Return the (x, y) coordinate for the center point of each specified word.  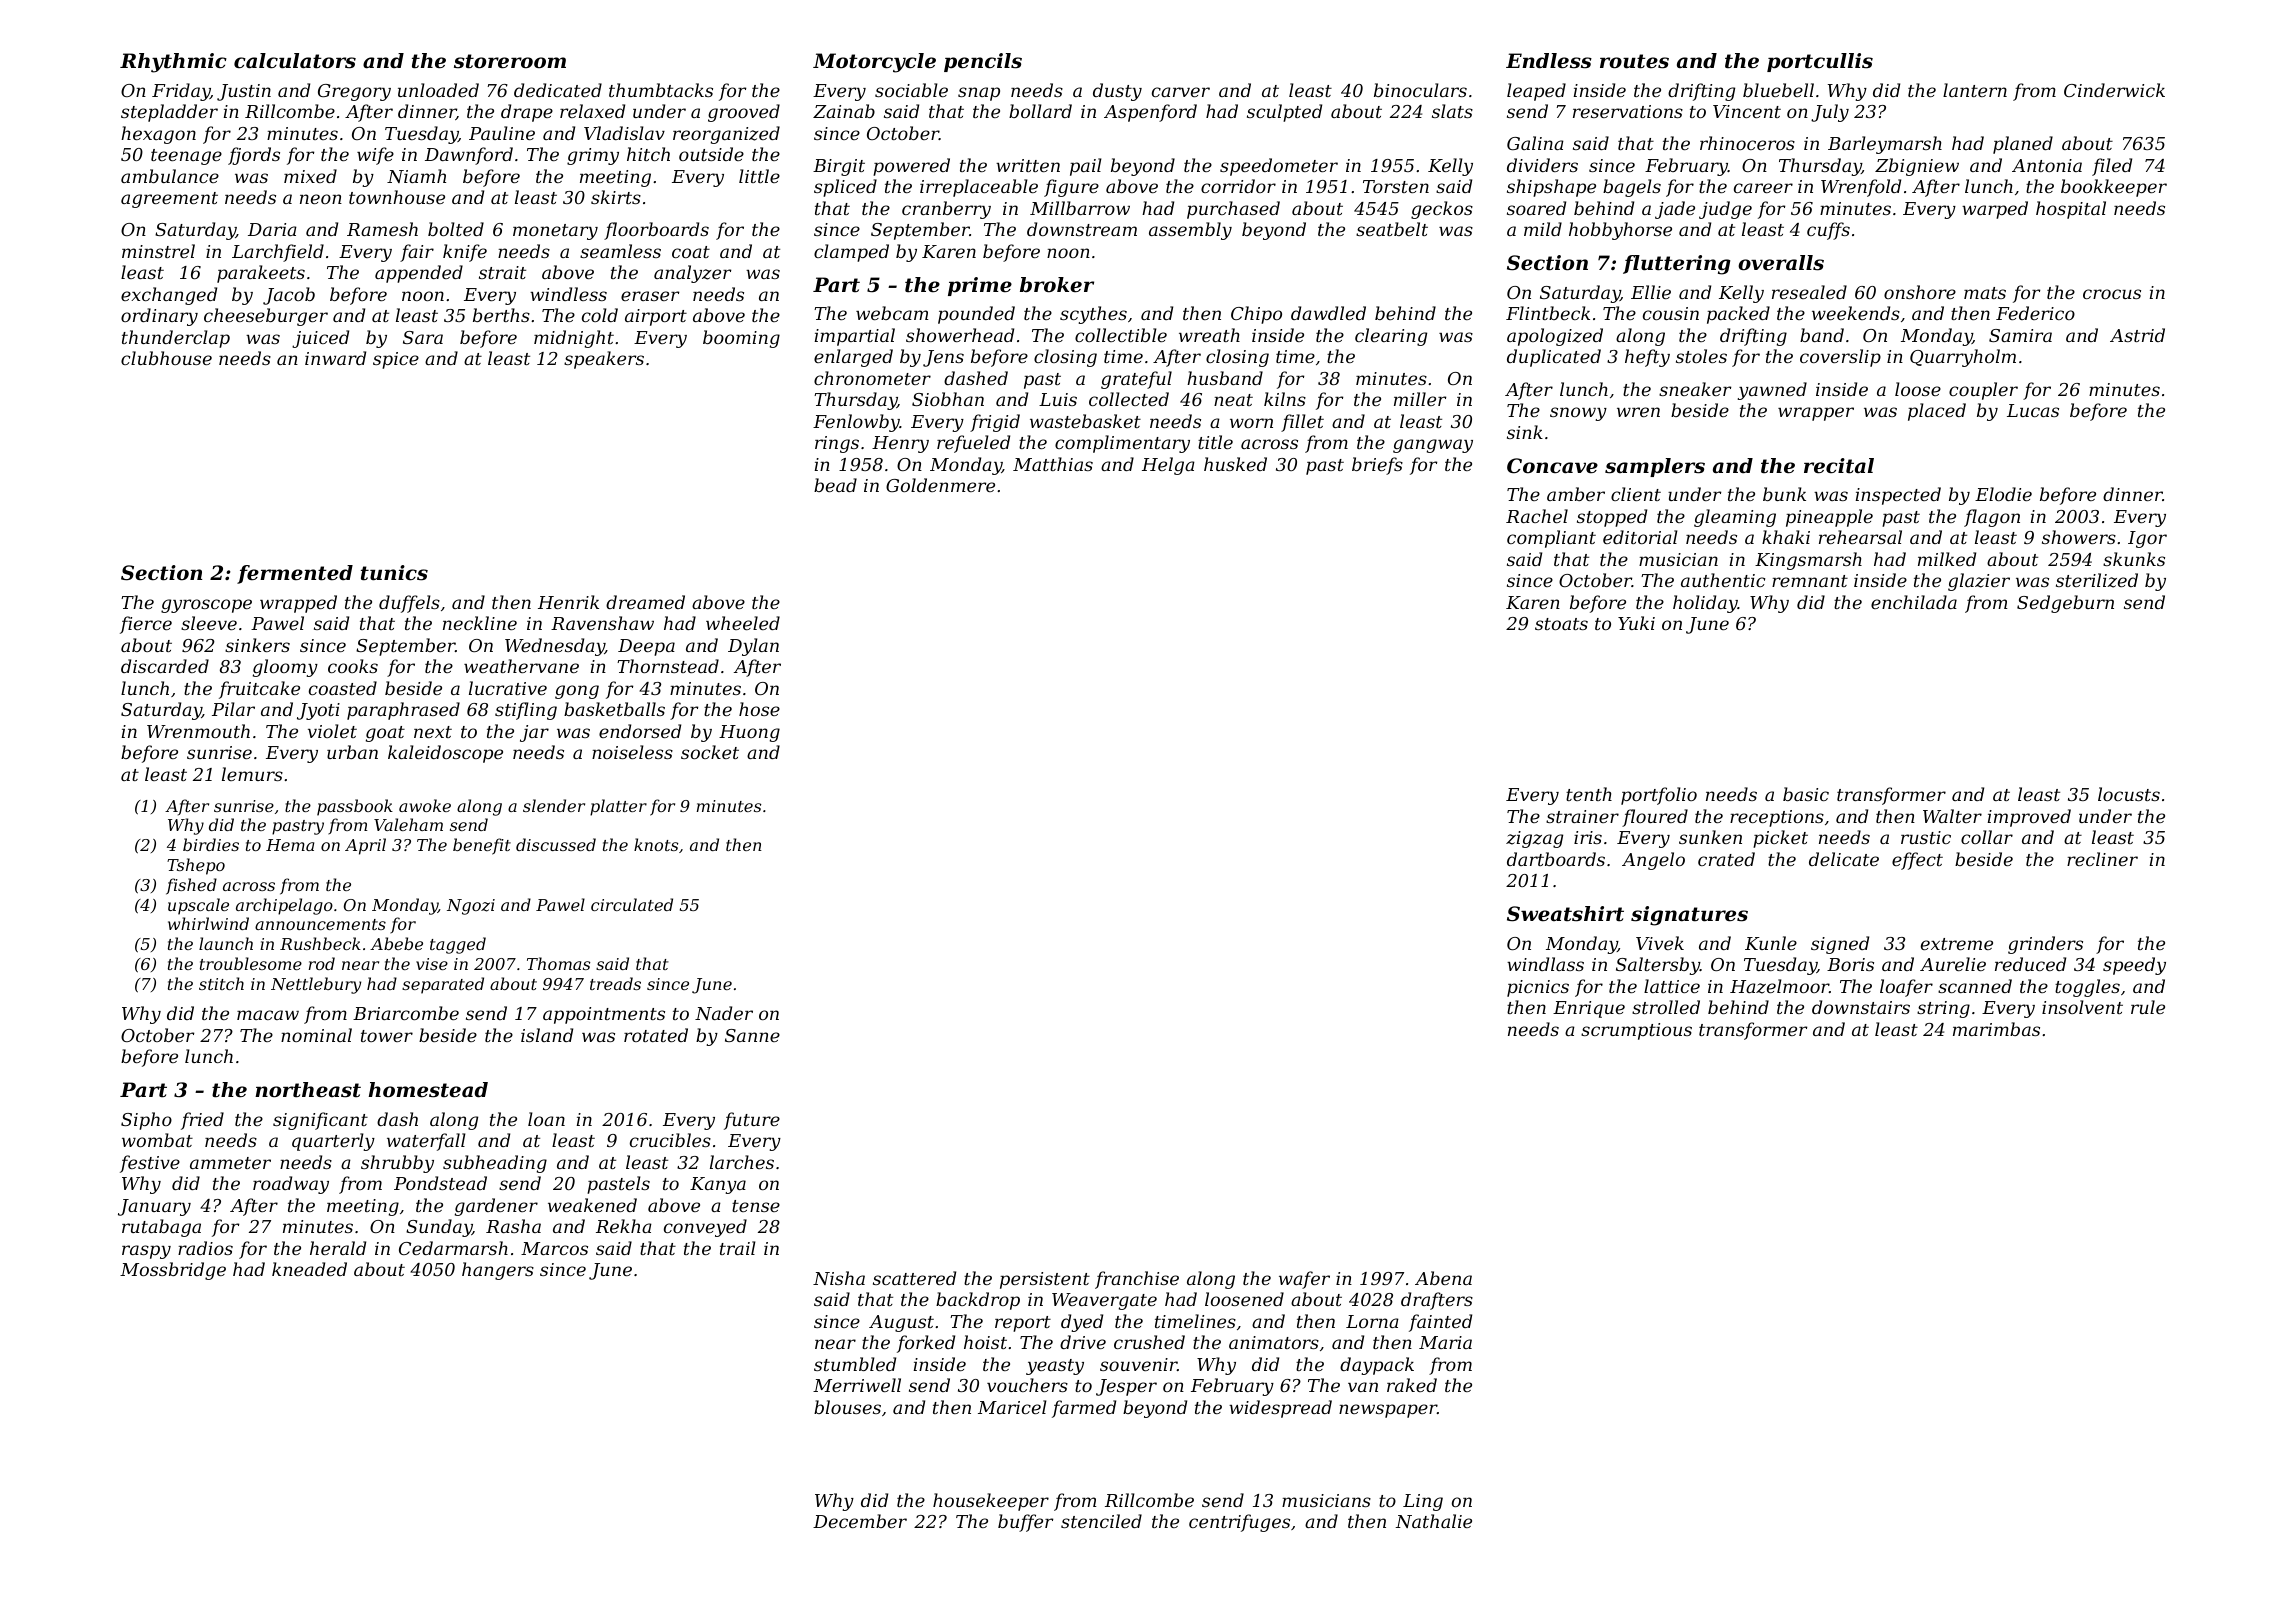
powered (911, 167)
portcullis (1820, 62)
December (860, 1521)
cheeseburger (266, 317)
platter (618, 807)
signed (1840, 945)
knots (656, 844)
